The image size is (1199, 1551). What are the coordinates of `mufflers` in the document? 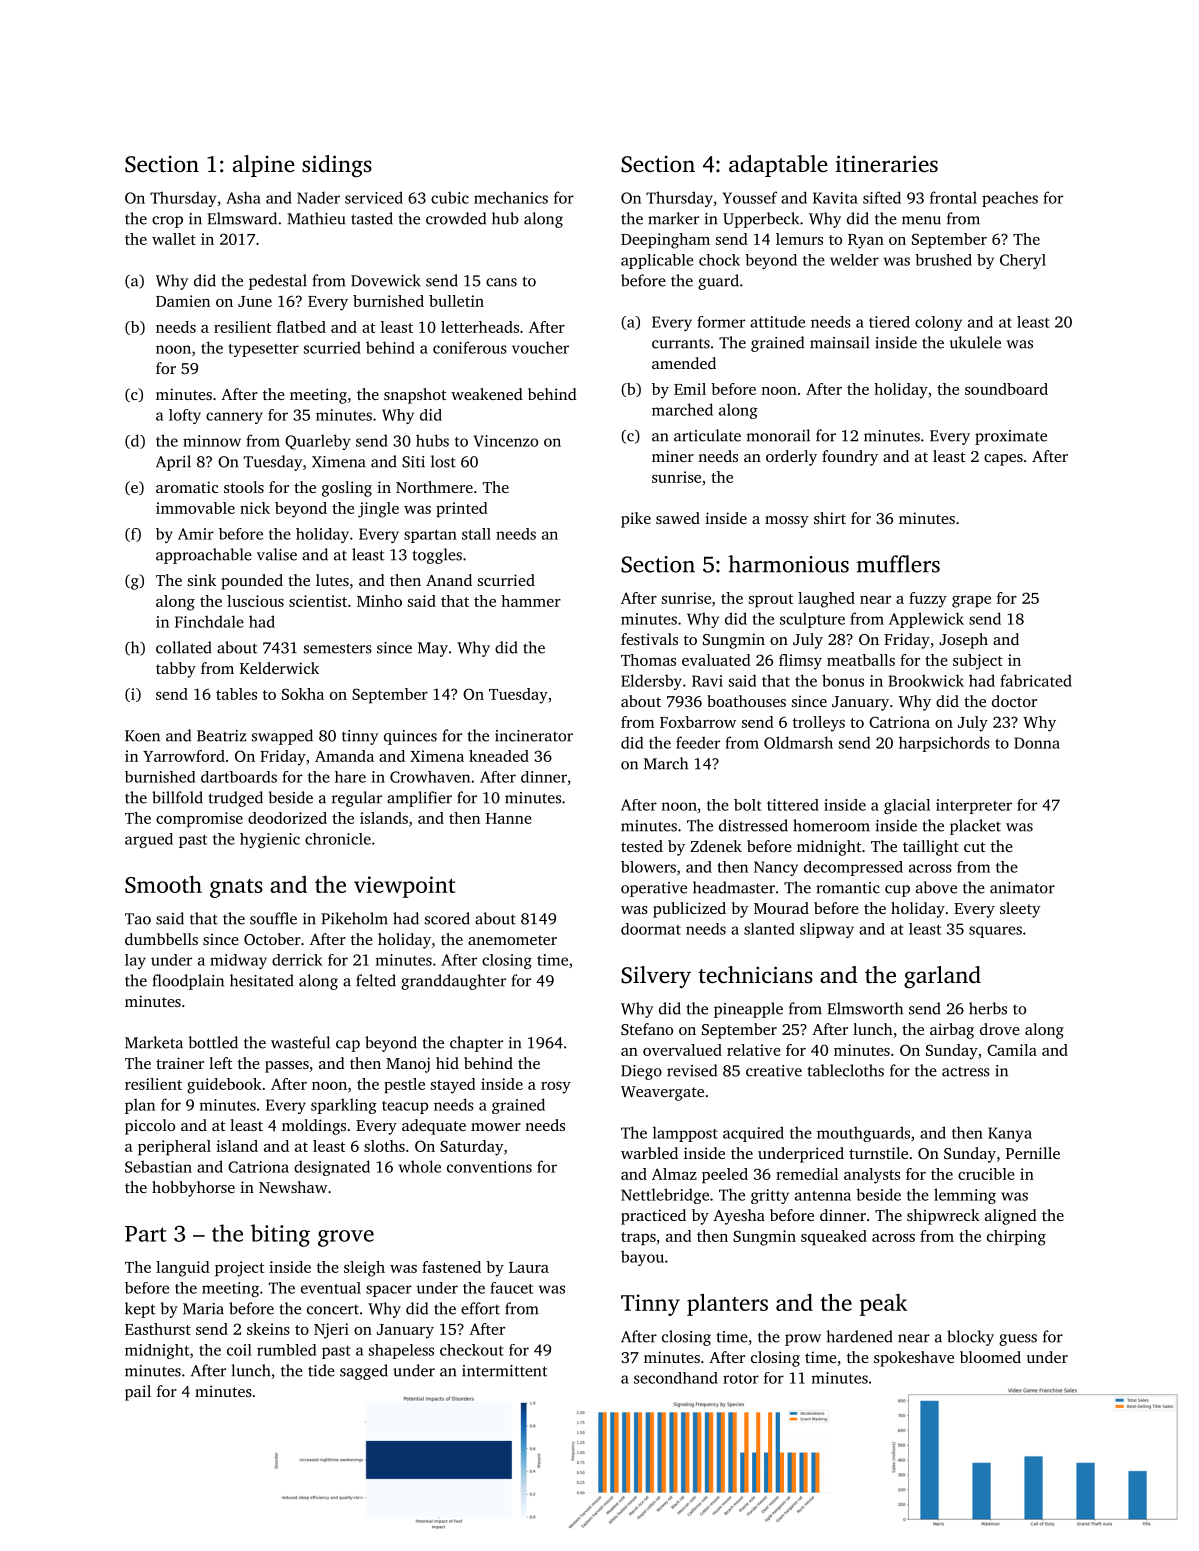 It's located at (898, 564).
